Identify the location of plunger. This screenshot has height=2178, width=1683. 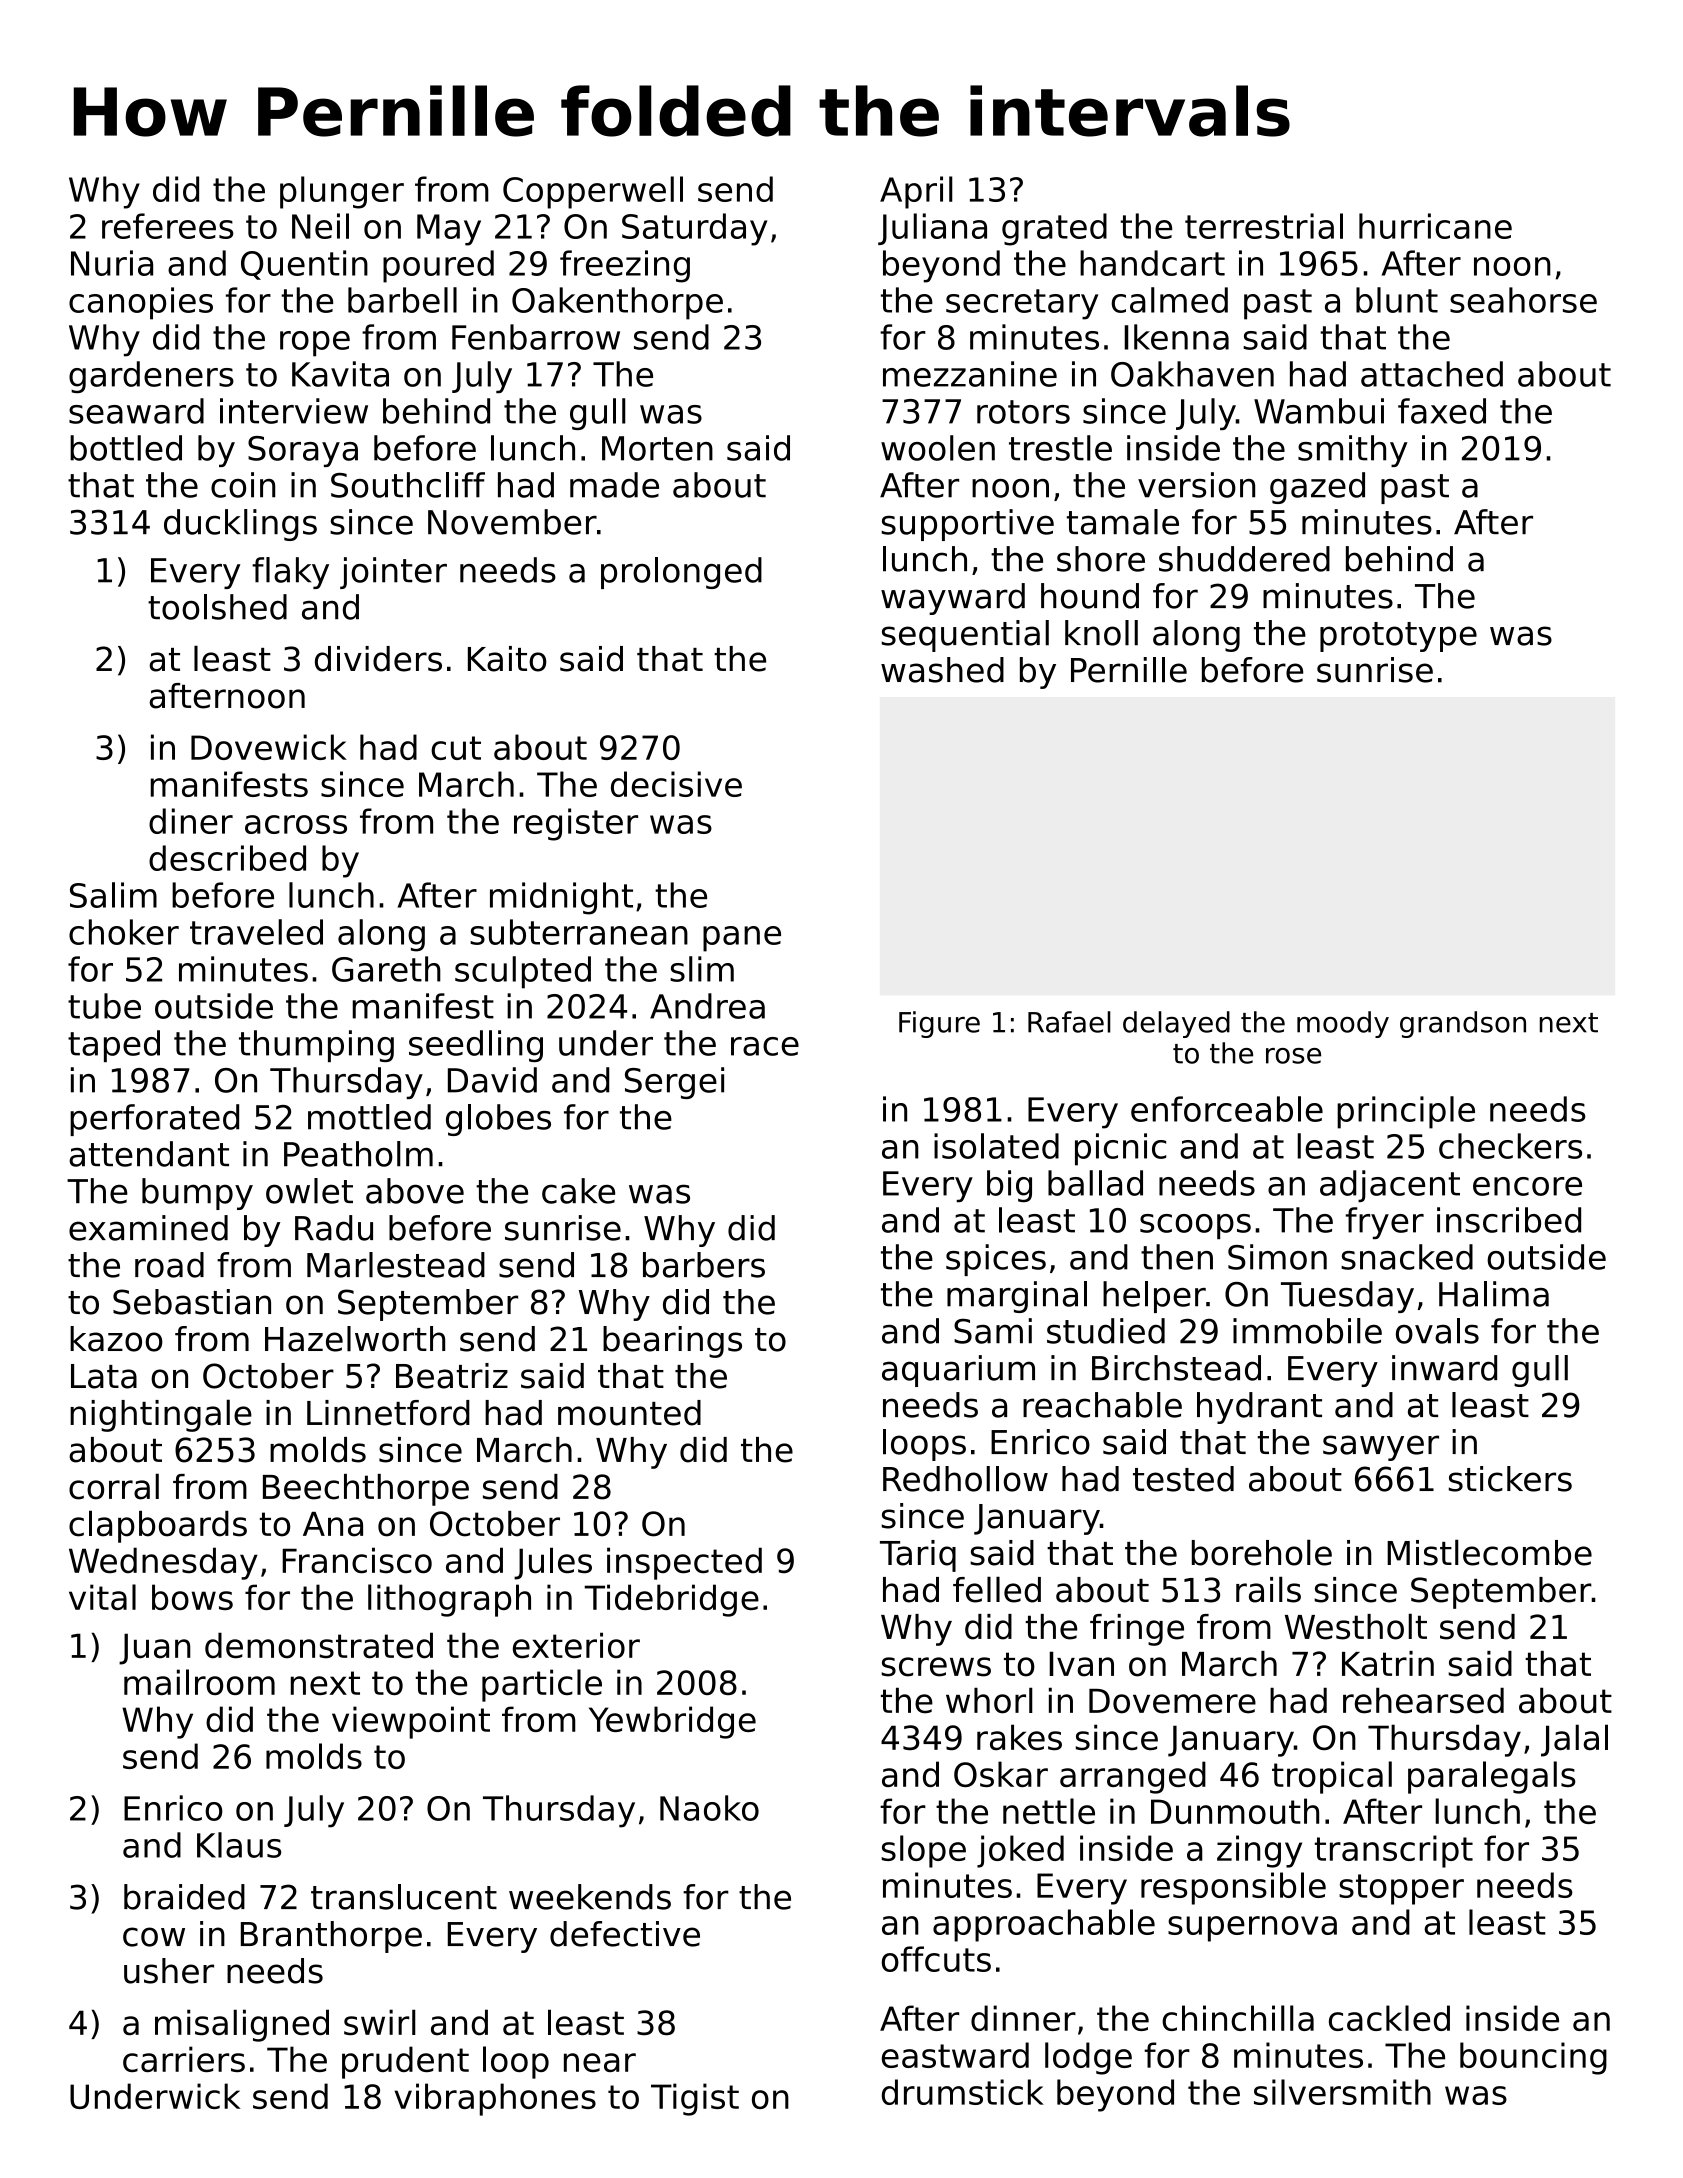
(342, 192).
